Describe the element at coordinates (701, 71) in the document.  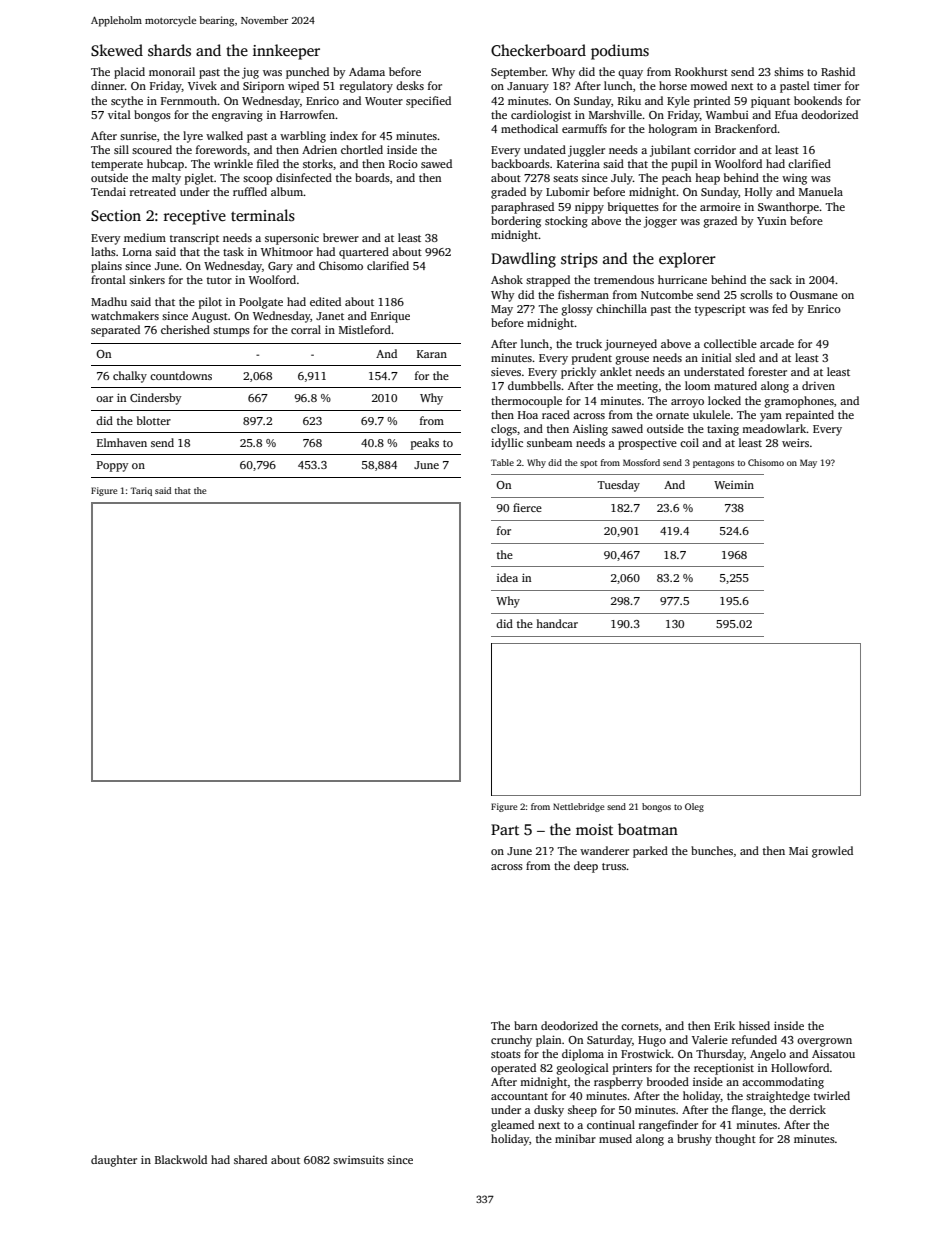
I see `Rookhurst` at that location.
